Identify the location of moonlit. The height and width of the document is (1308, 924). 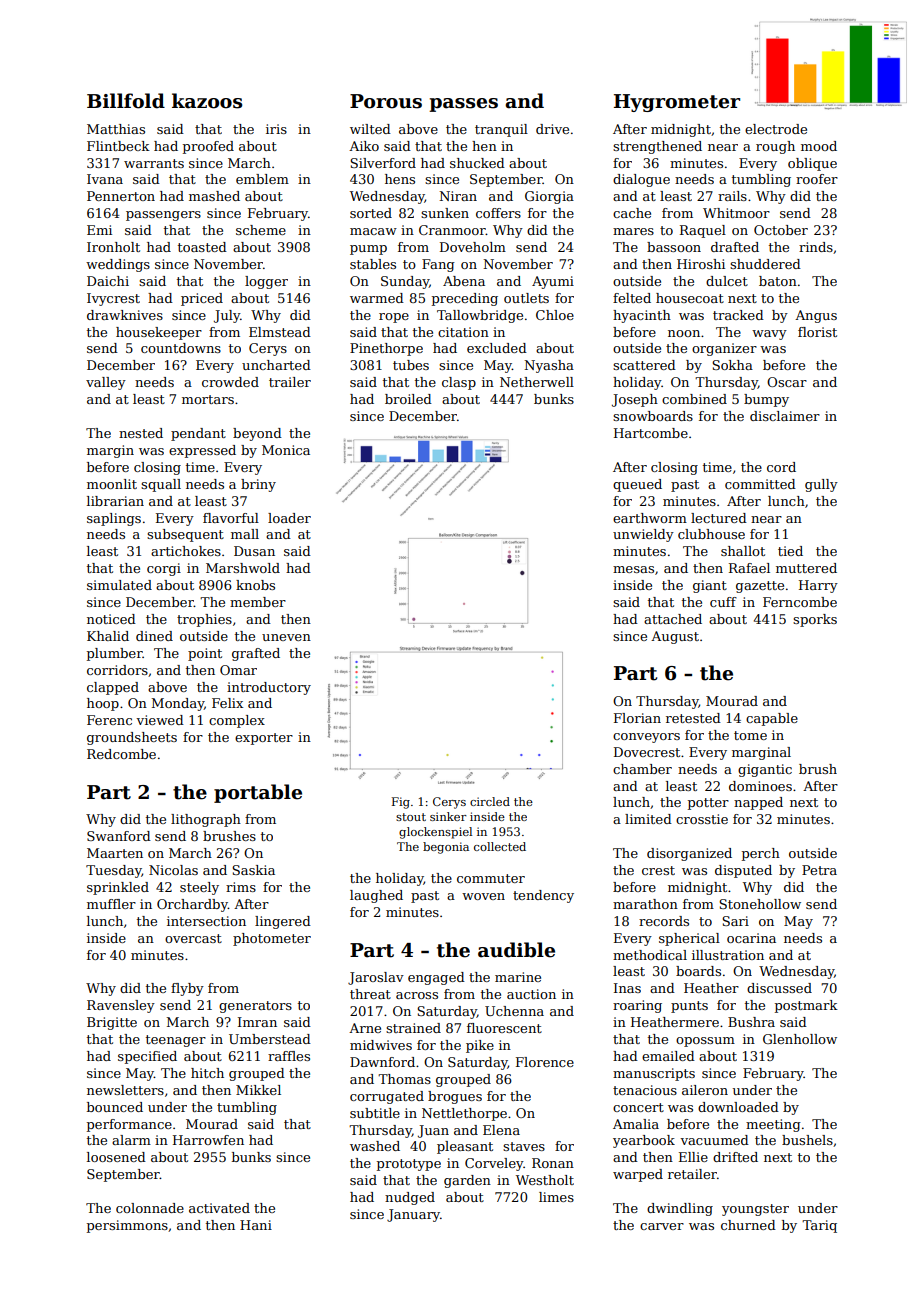
(112, 484).
